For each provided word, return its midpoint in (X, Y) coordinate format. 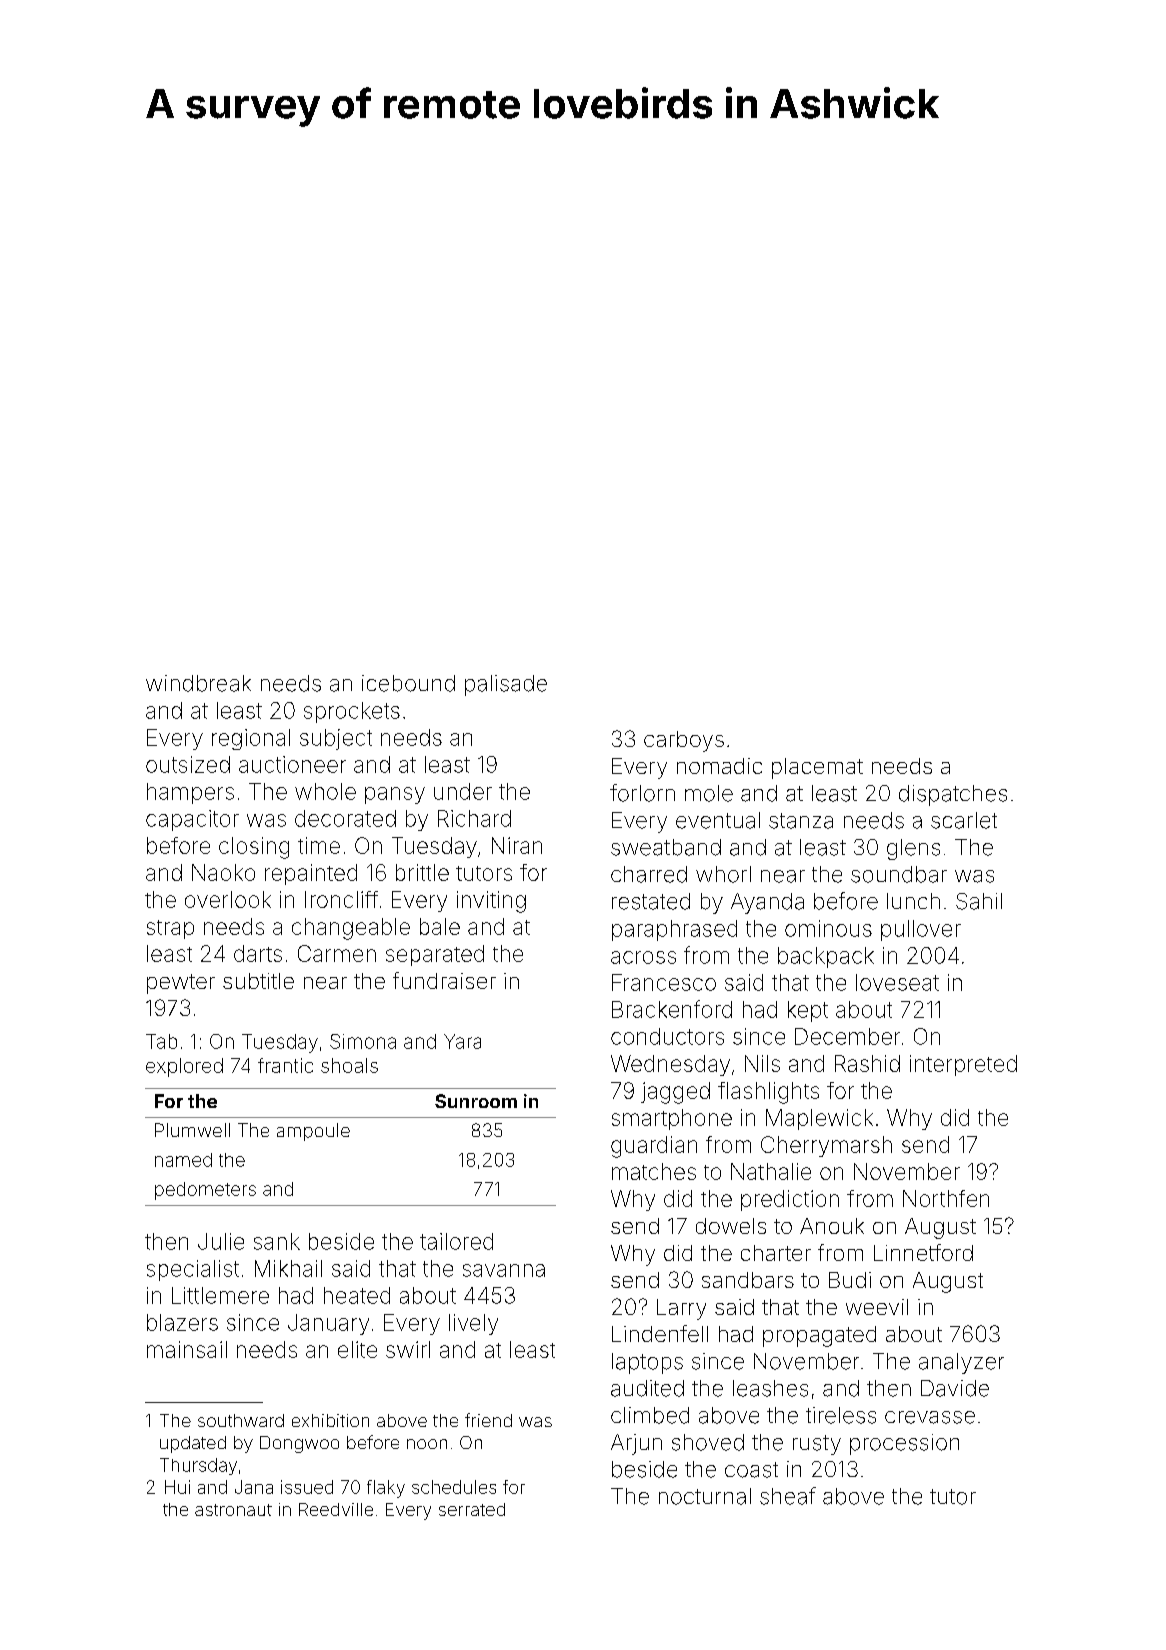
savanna (504, 1270)
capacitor (192, 820)
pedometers (205, 1191)
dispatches (953, 795)
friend (488, 1420)
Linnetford (923, 1252)
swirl (408, 1349)
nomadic (719, 766)
